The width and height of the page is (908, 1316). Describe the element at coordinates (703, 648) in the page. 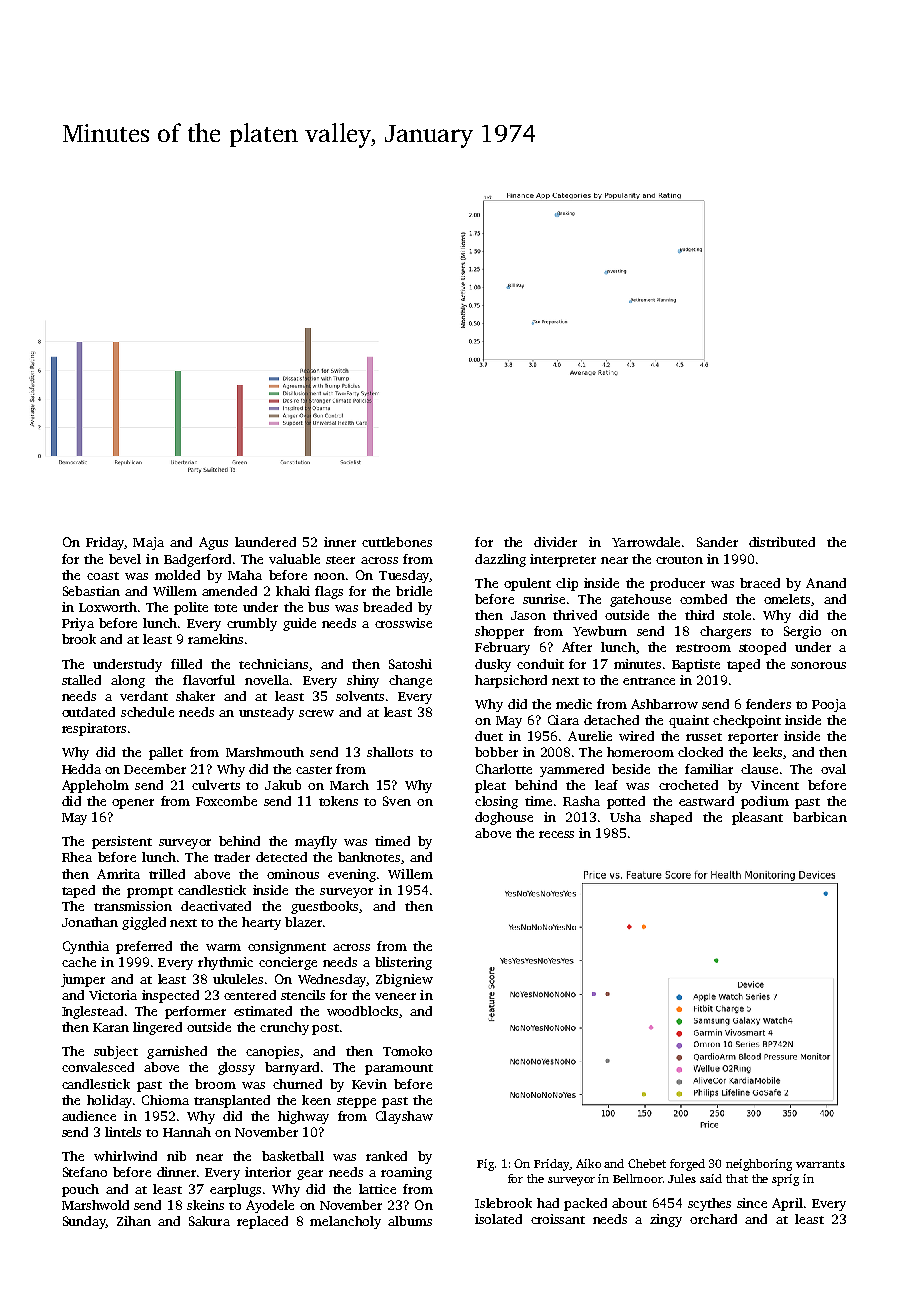

I see `restroom` at that location.
